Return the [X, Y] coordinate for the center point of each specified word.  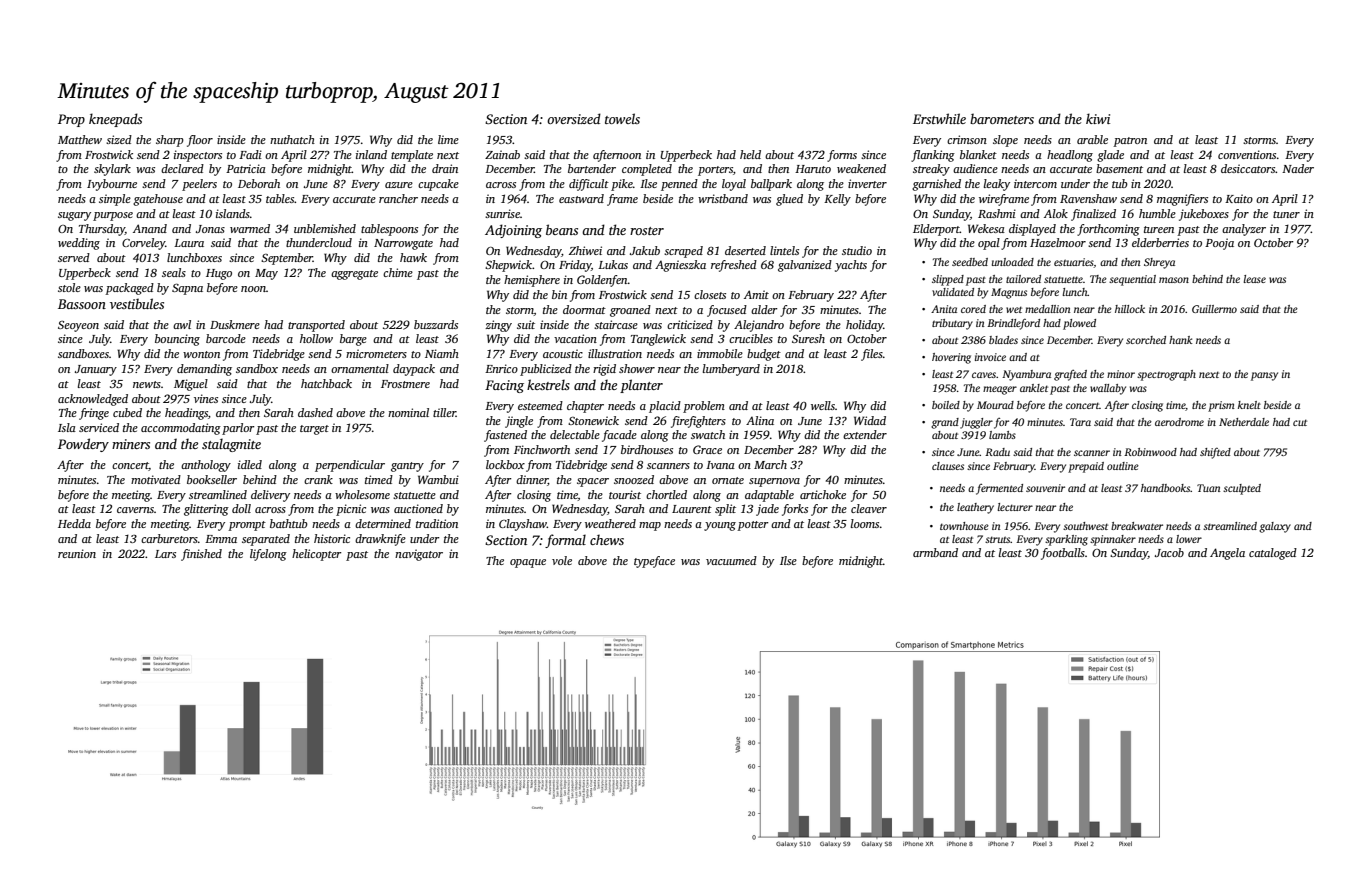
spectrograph [1166, 375]
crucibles [751, 338]
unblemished [325, 228]
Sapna [187, 289]
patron [1130, 142]
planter [641, 386]
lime [448, 139]
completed [647, 170]
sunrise [502, 213]
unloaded [1013, 262]
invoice [990, 357]
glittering [206, 510]
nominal [408, 412]
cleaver [869, 508]
